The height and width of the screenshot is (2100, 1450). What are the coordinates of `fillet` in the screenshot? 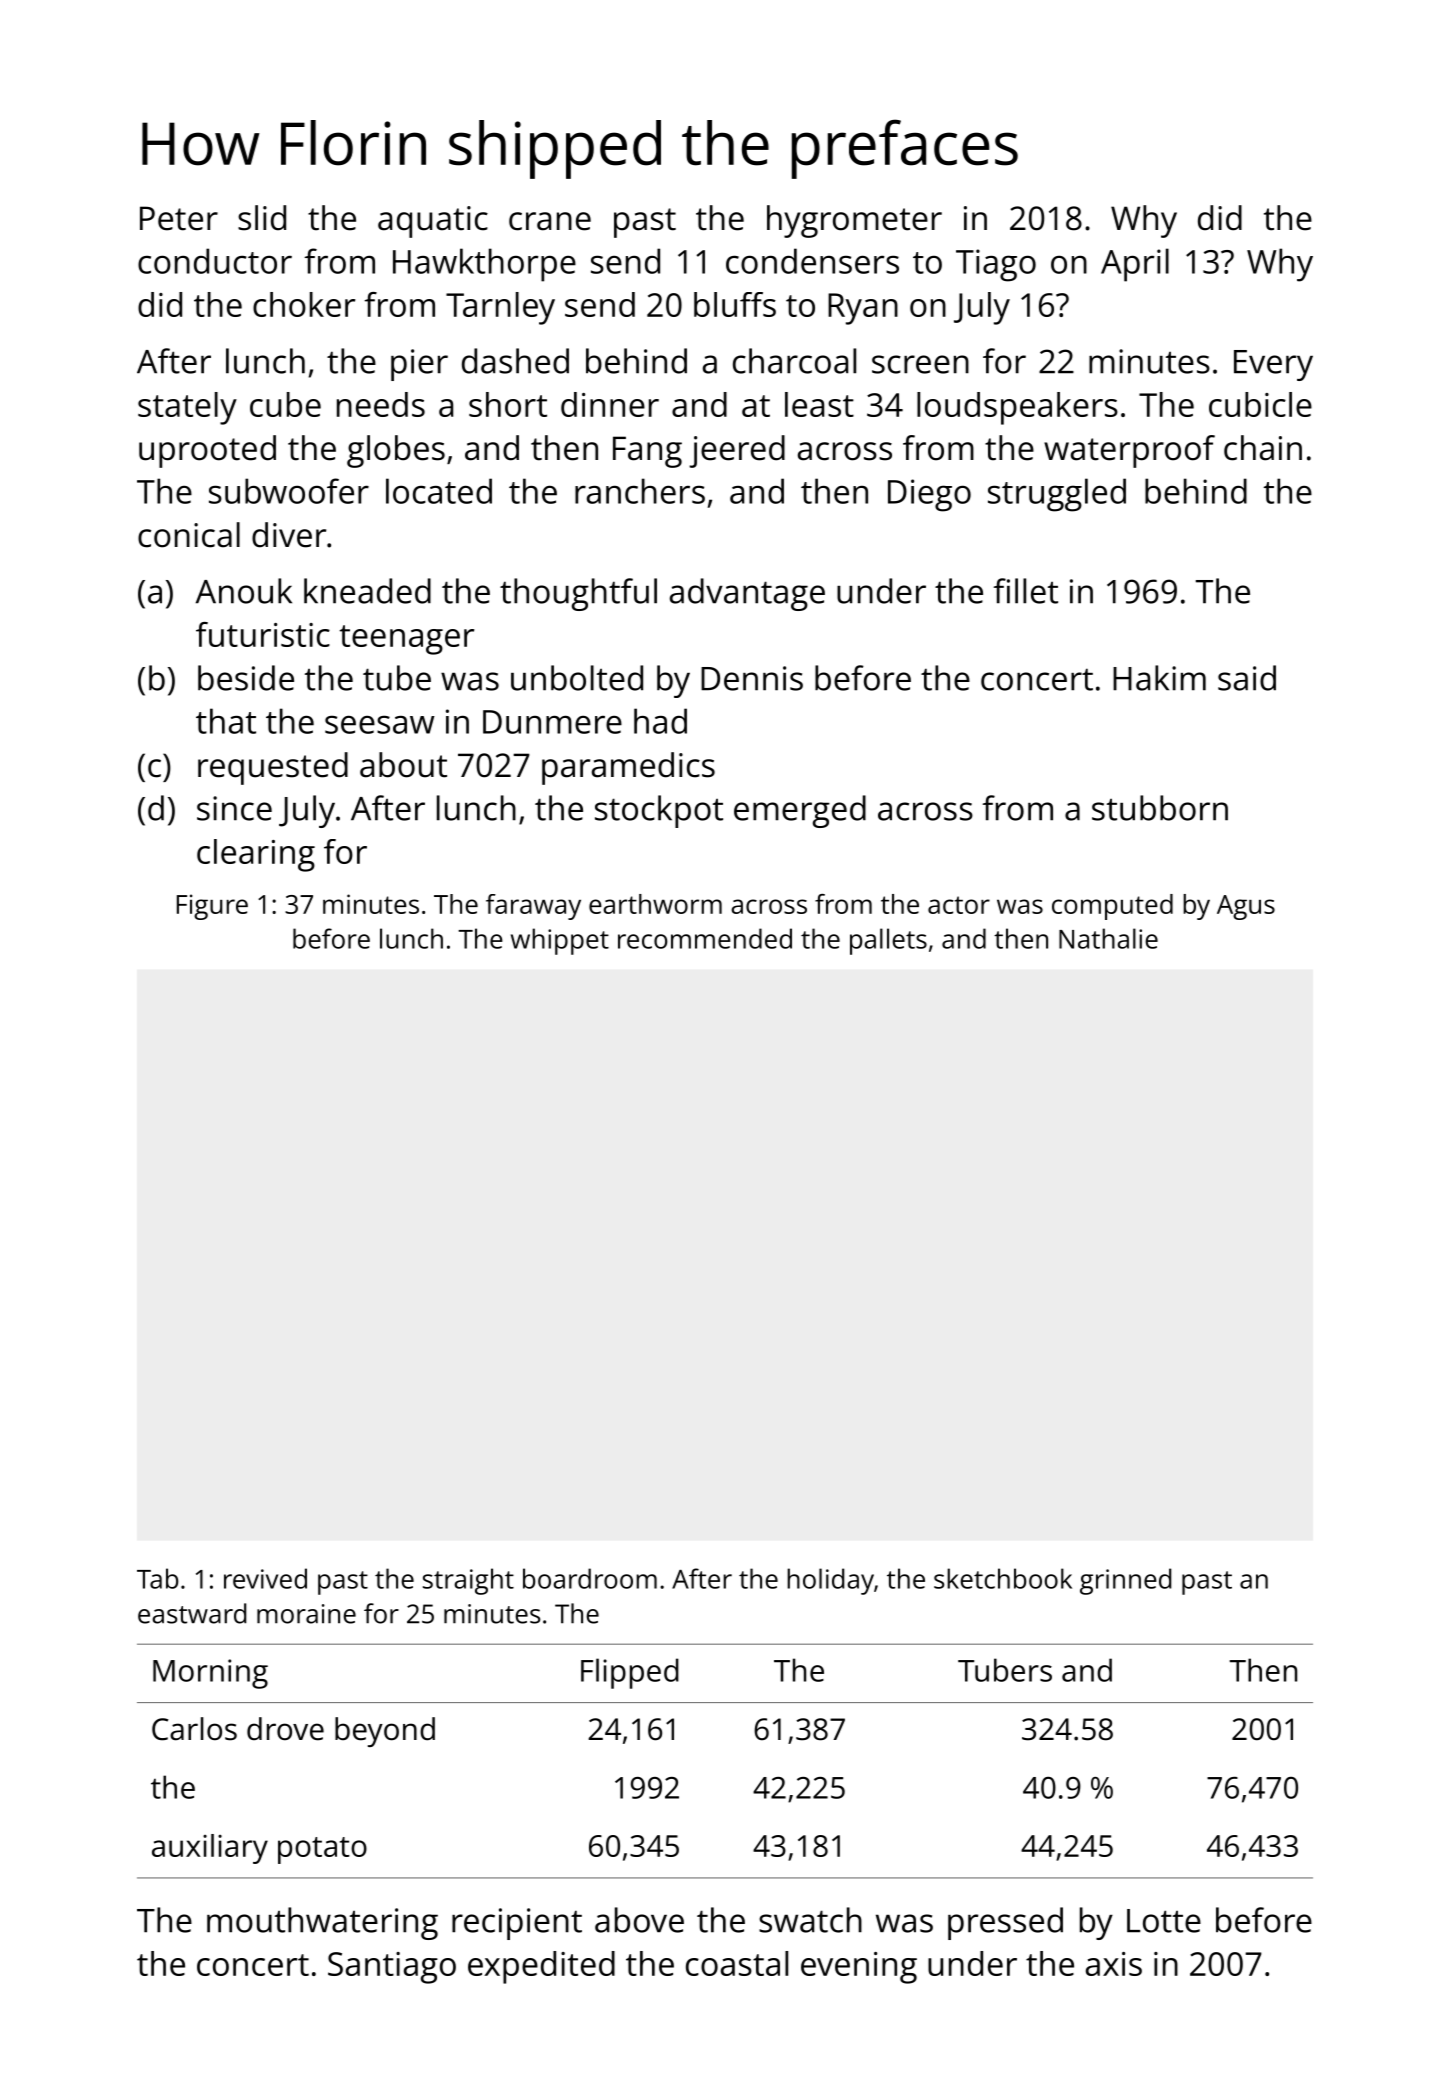 It's located at (1026, 591).
